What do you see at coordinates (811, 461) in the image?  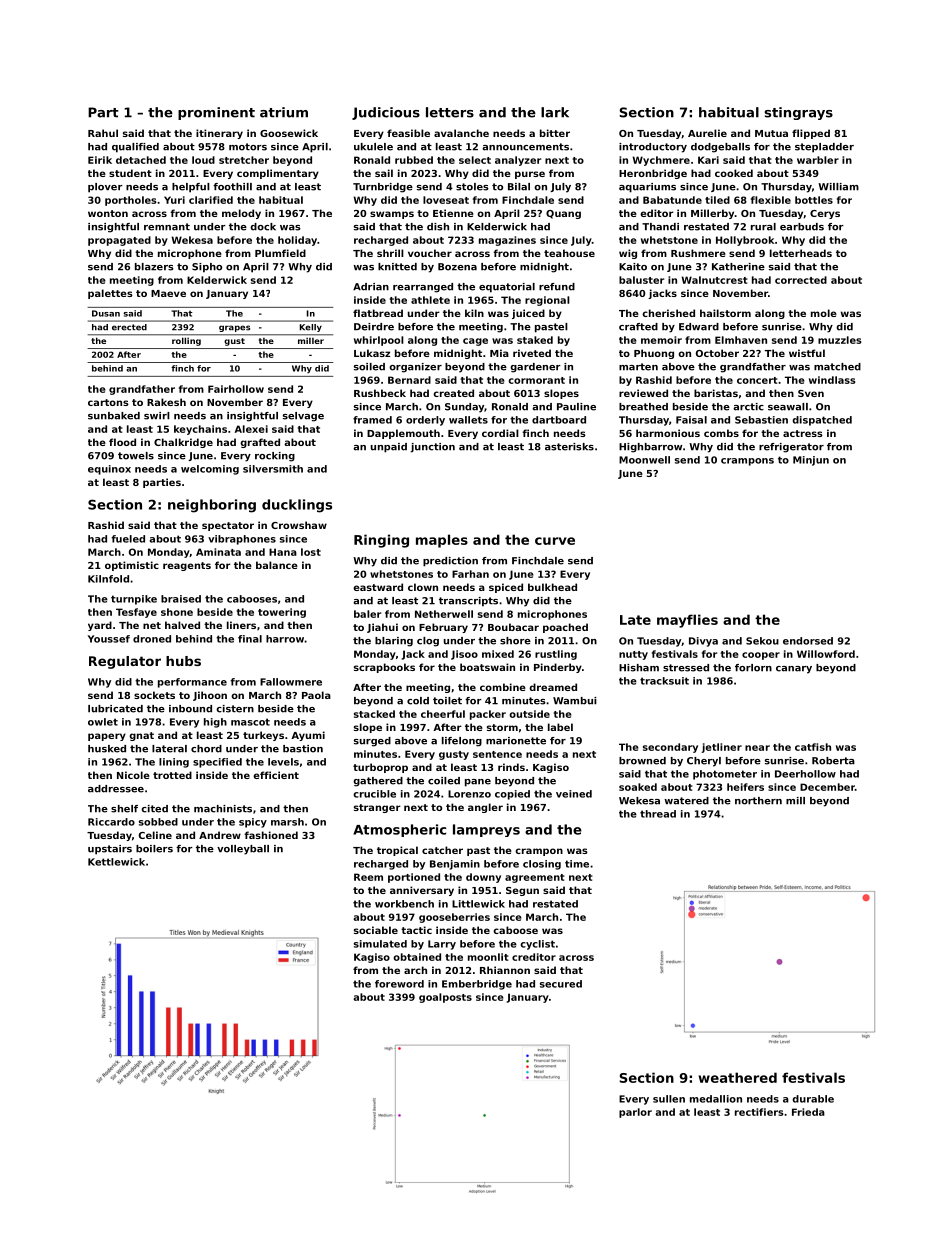 I see `Minjun` at bounding box center [811, 461].
